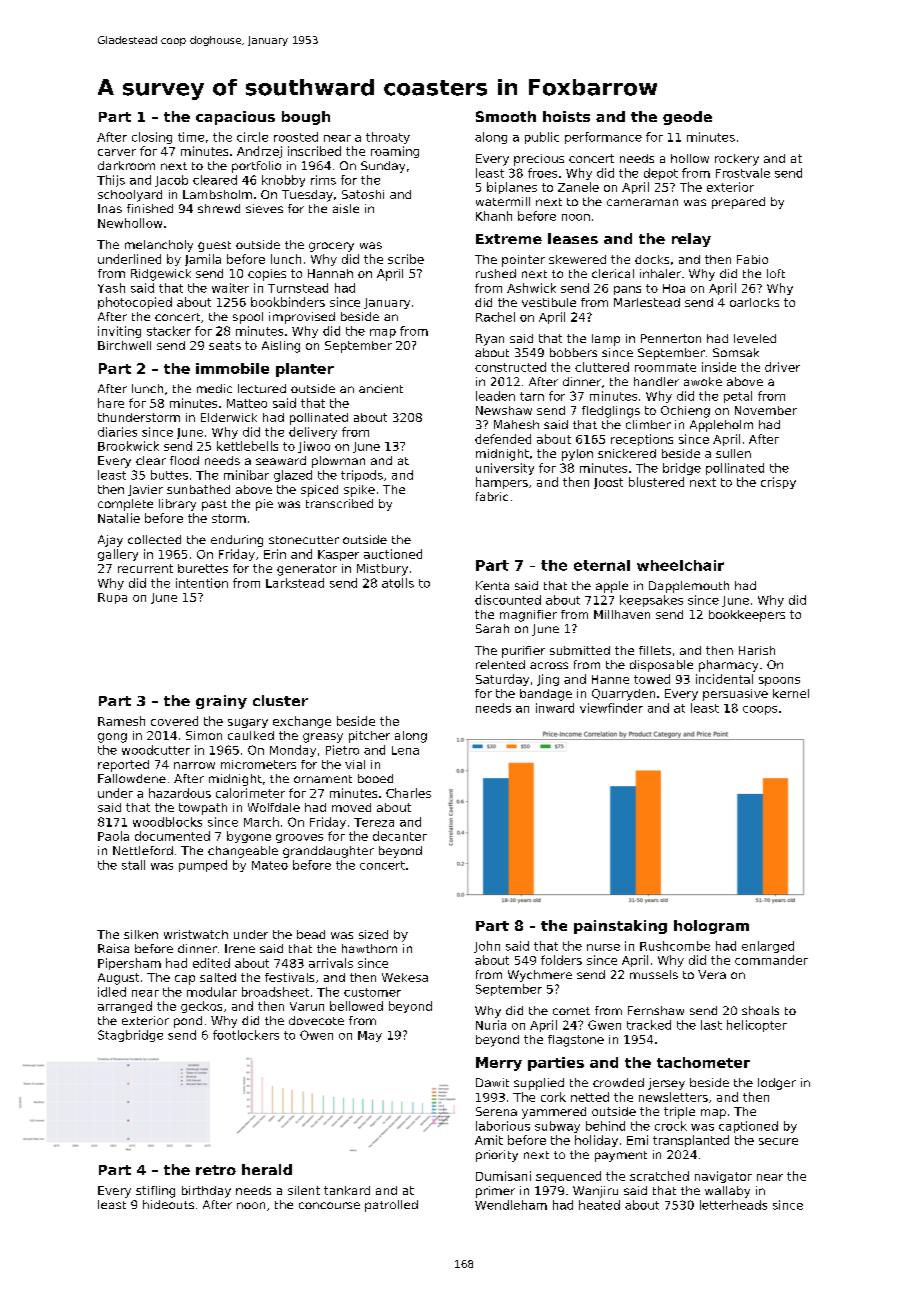  Describe the element at coordinates (496, 273) in the screenshot. I see `rushed` at that location.
